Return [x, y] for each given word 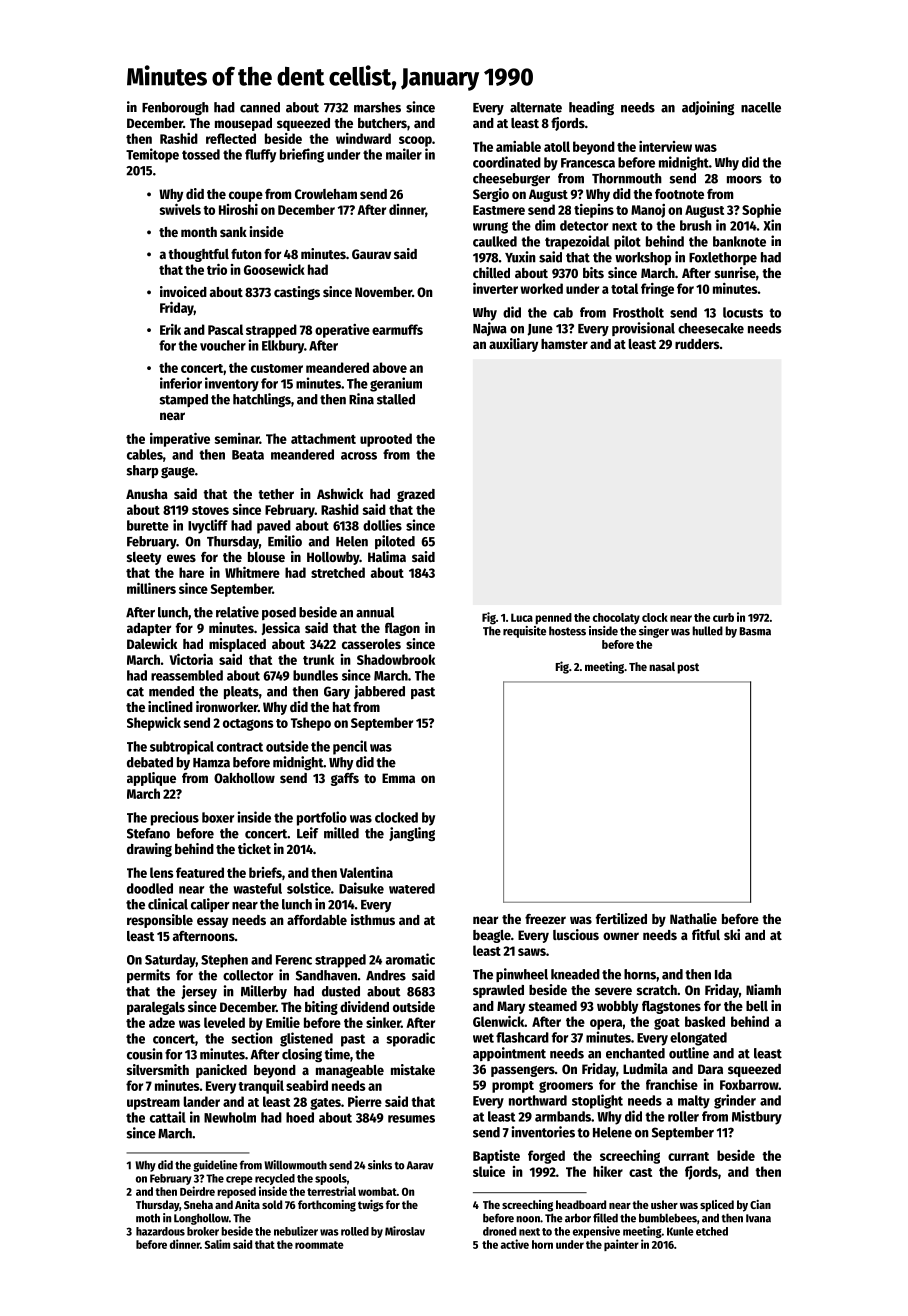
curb [723, 617]
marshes [377, 107]
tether [276, 494]
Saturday [170, 961]
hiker [608, 1171]
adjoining [708, 108]
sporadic [410, 1039]
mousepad [243, 124]
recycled [275, 1179]
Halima [387, 556]
